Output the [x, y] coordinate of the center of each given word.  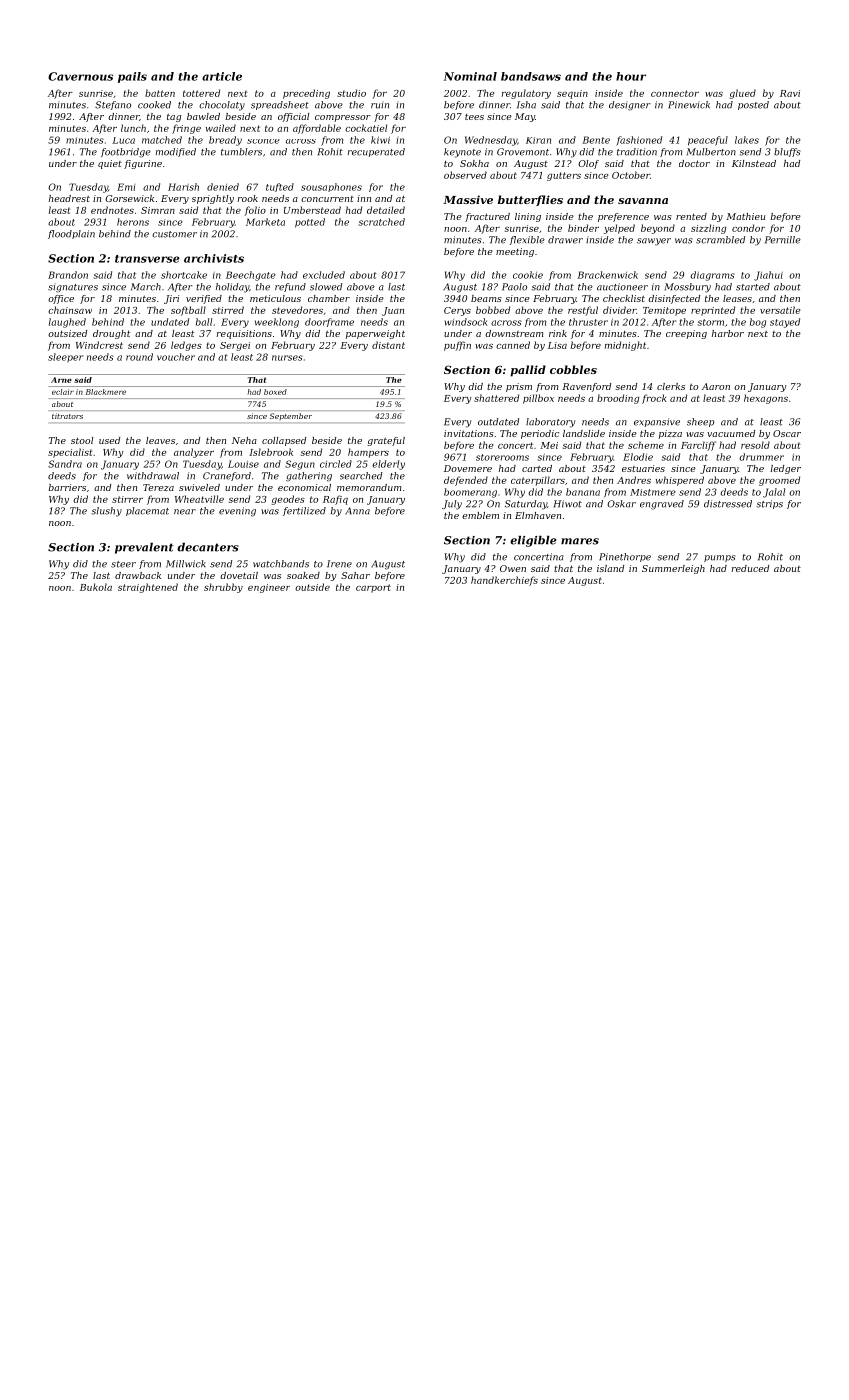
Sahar [355, 575]
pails [132, 77]
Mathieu [745, 216]
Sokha [474, 163]
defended [466, 481]
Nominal [470, 76]
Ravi [790, 93]
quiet [110, 164]
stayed [785, 323]
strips [769, 504]
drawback [138, 575]
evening [237, 512]
